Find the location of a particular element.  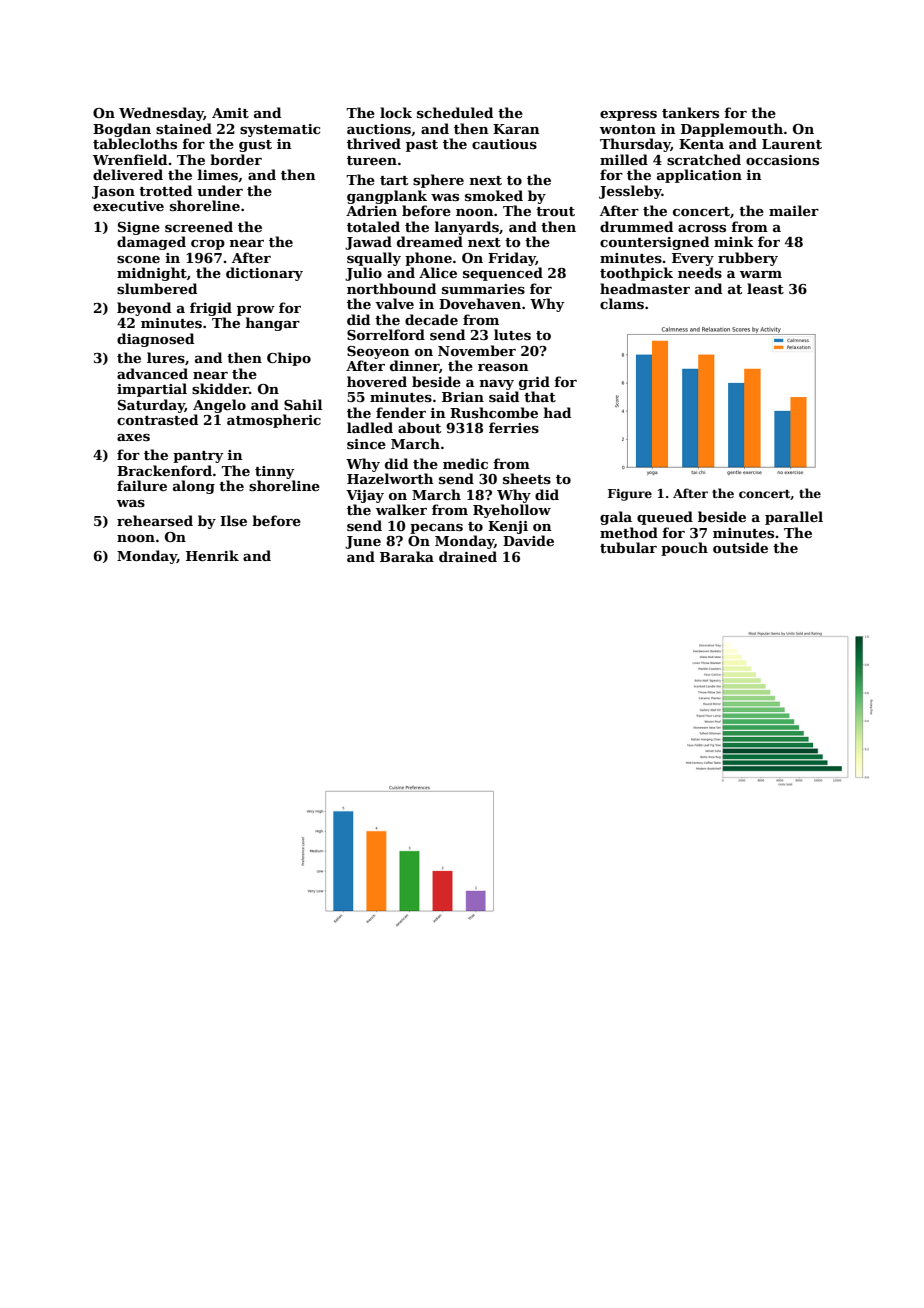

had is located at coordinates (557, 412).
